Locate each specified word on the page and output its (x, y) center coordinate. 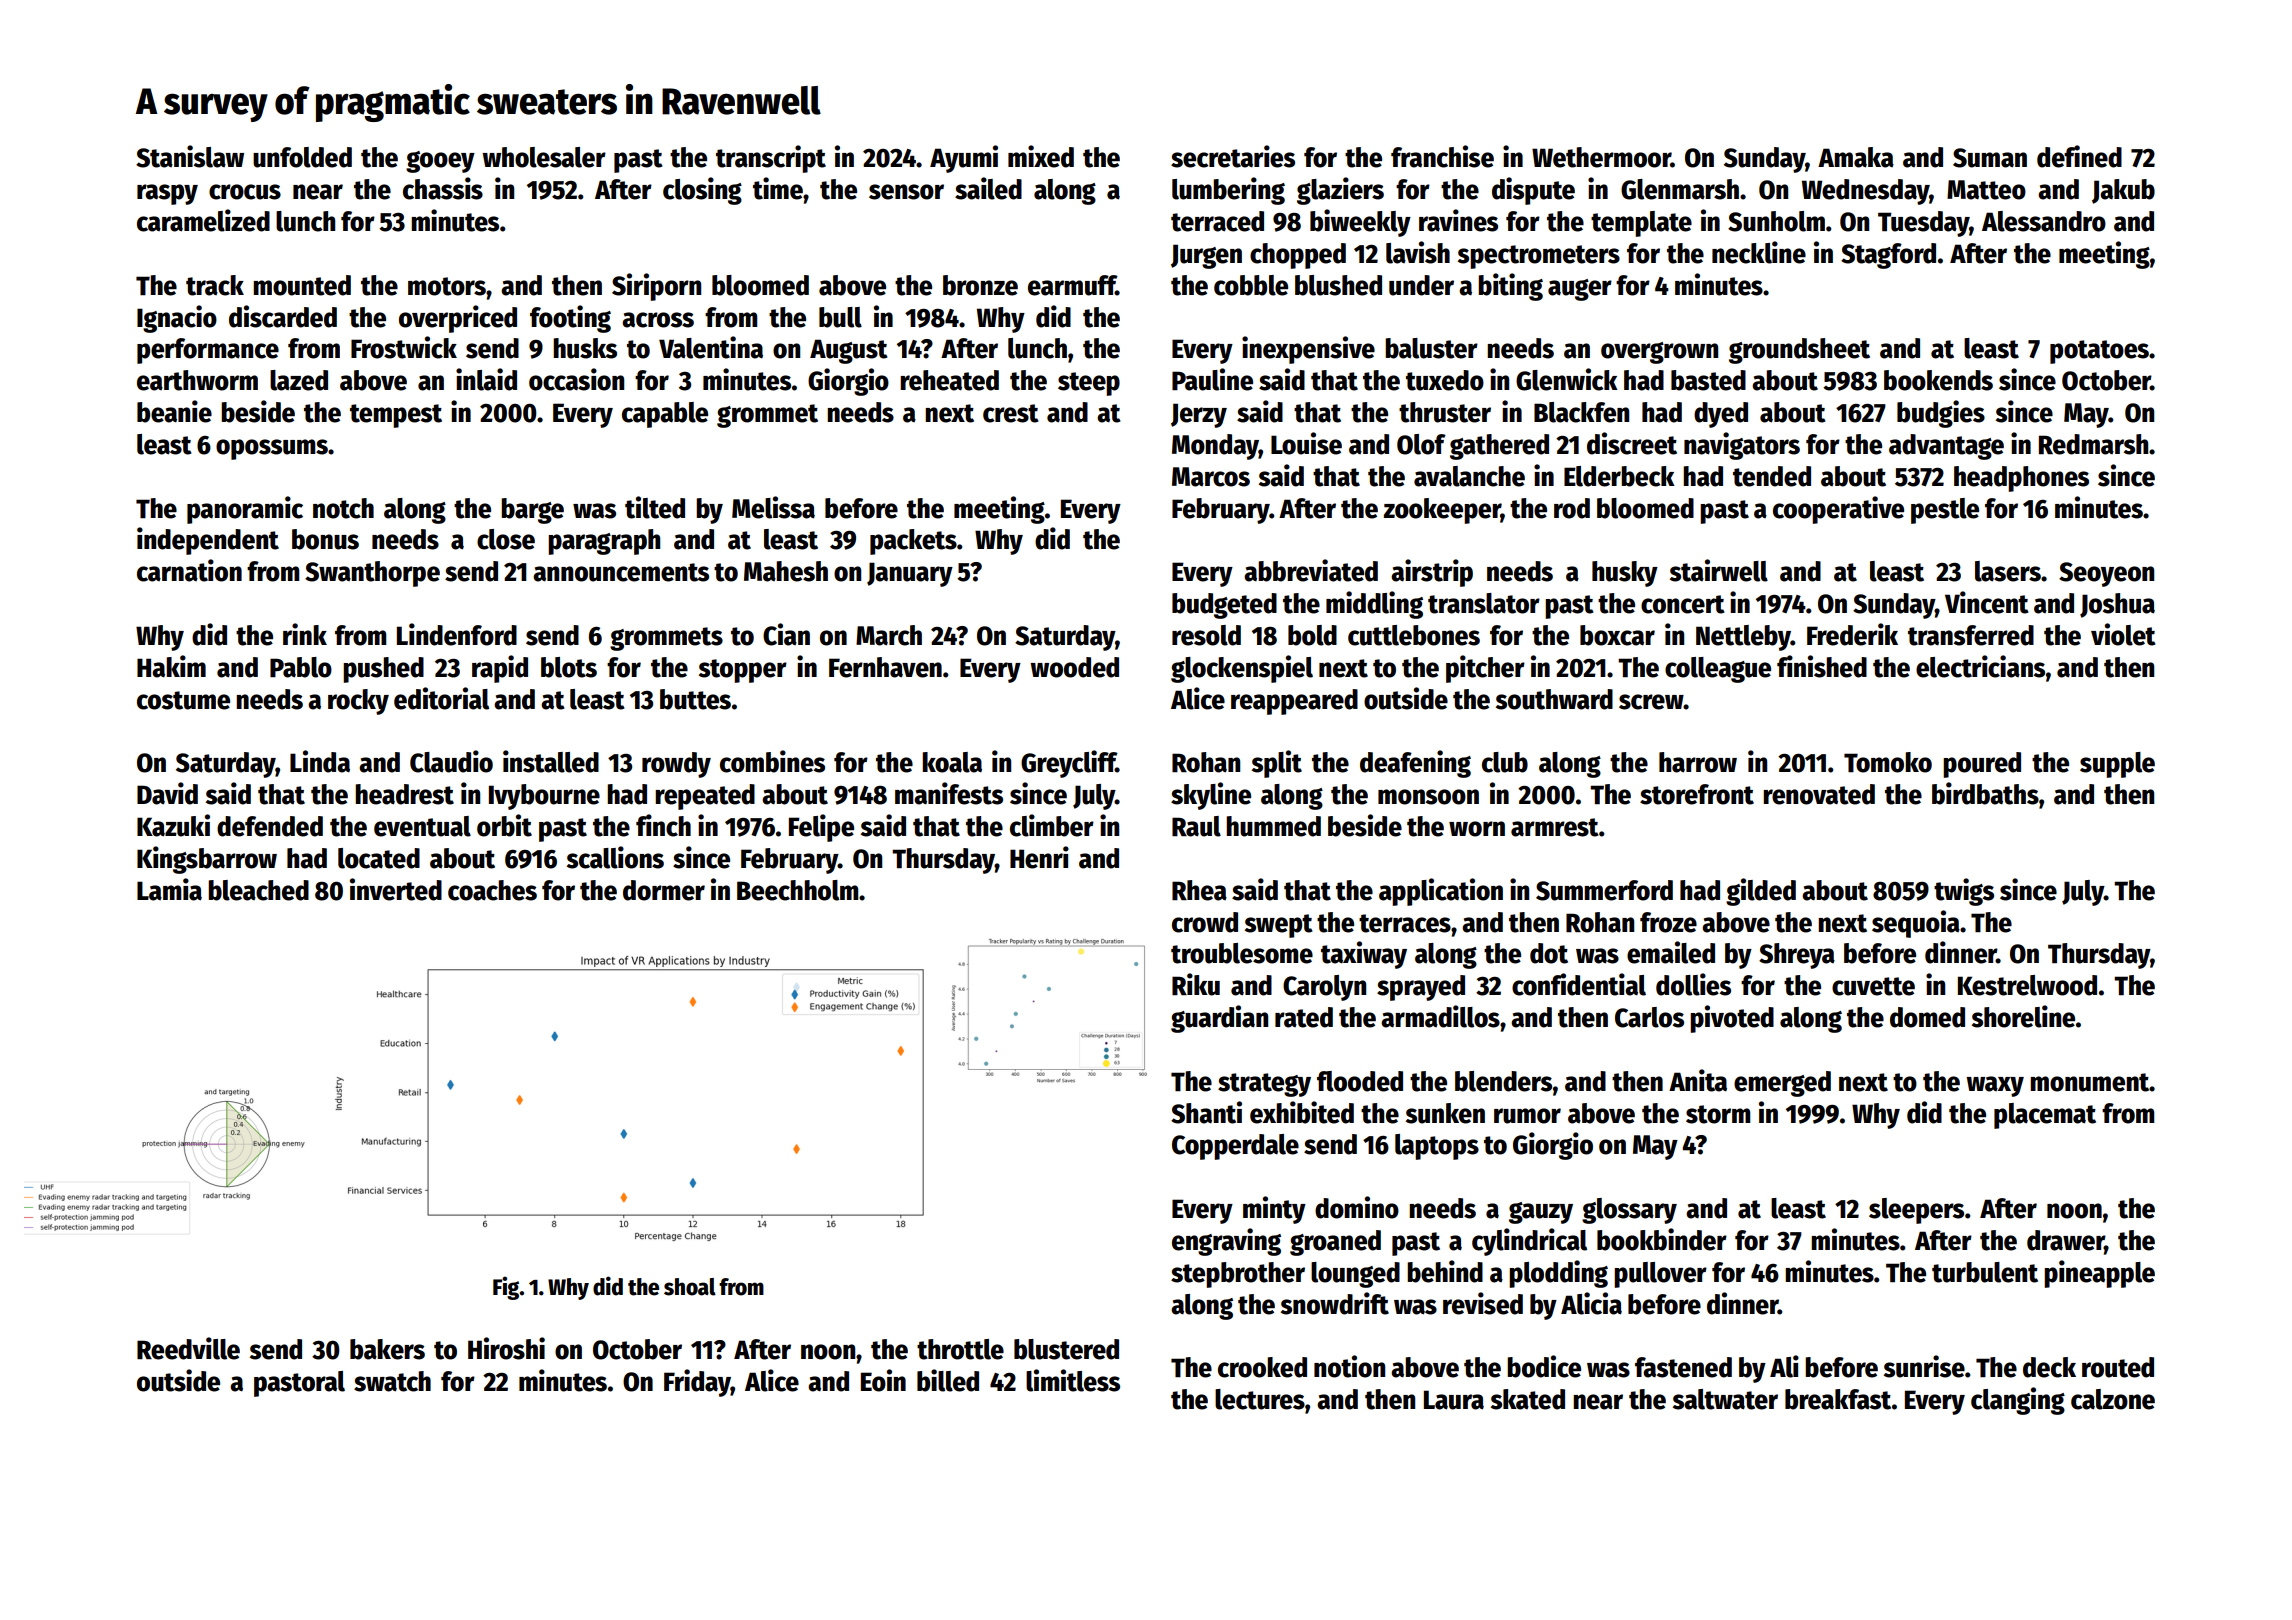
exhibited (1302, 1112)
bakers (387, 1349)
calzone (2113, 1399)
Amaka (1856, 157)
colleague (1718, 670)
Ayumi (964, 159)
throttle (960, 1349)
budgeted (1224, 606)
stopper (743, 671)
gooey (440, 162)
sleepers (1916, 1211)
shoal (690, 1287)
